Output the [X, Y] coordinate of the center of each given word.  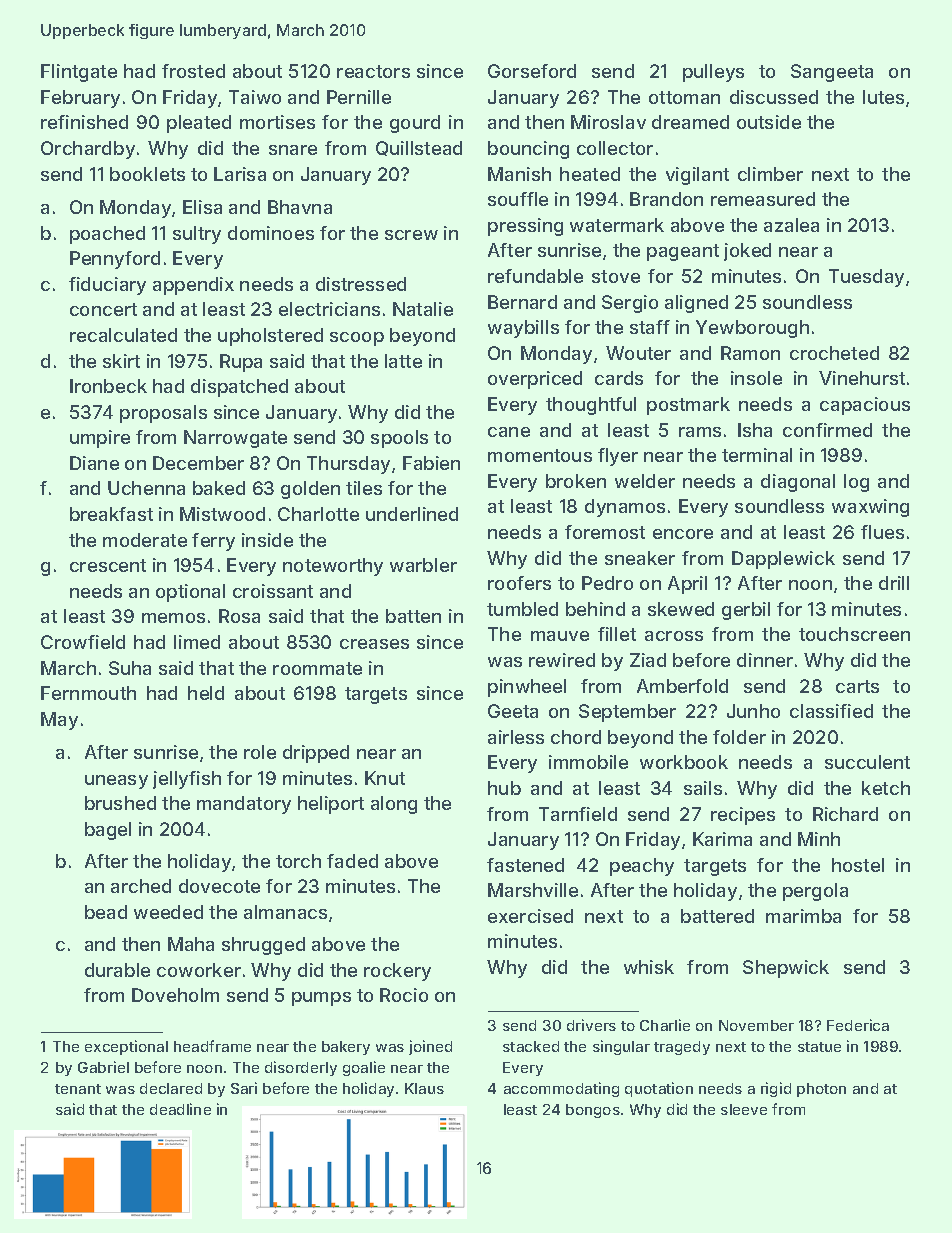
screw [411, 235]
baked [219, 488]
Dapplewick [783, 560]
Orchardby [88, 150]
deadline [180, 1109]
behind [595, 609]
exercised [530, 916]
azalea [791, 225]
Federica [858, 1025]
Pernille [359, 97]
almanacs [285, 912]
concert [103, 309]
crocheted [834, 353]
